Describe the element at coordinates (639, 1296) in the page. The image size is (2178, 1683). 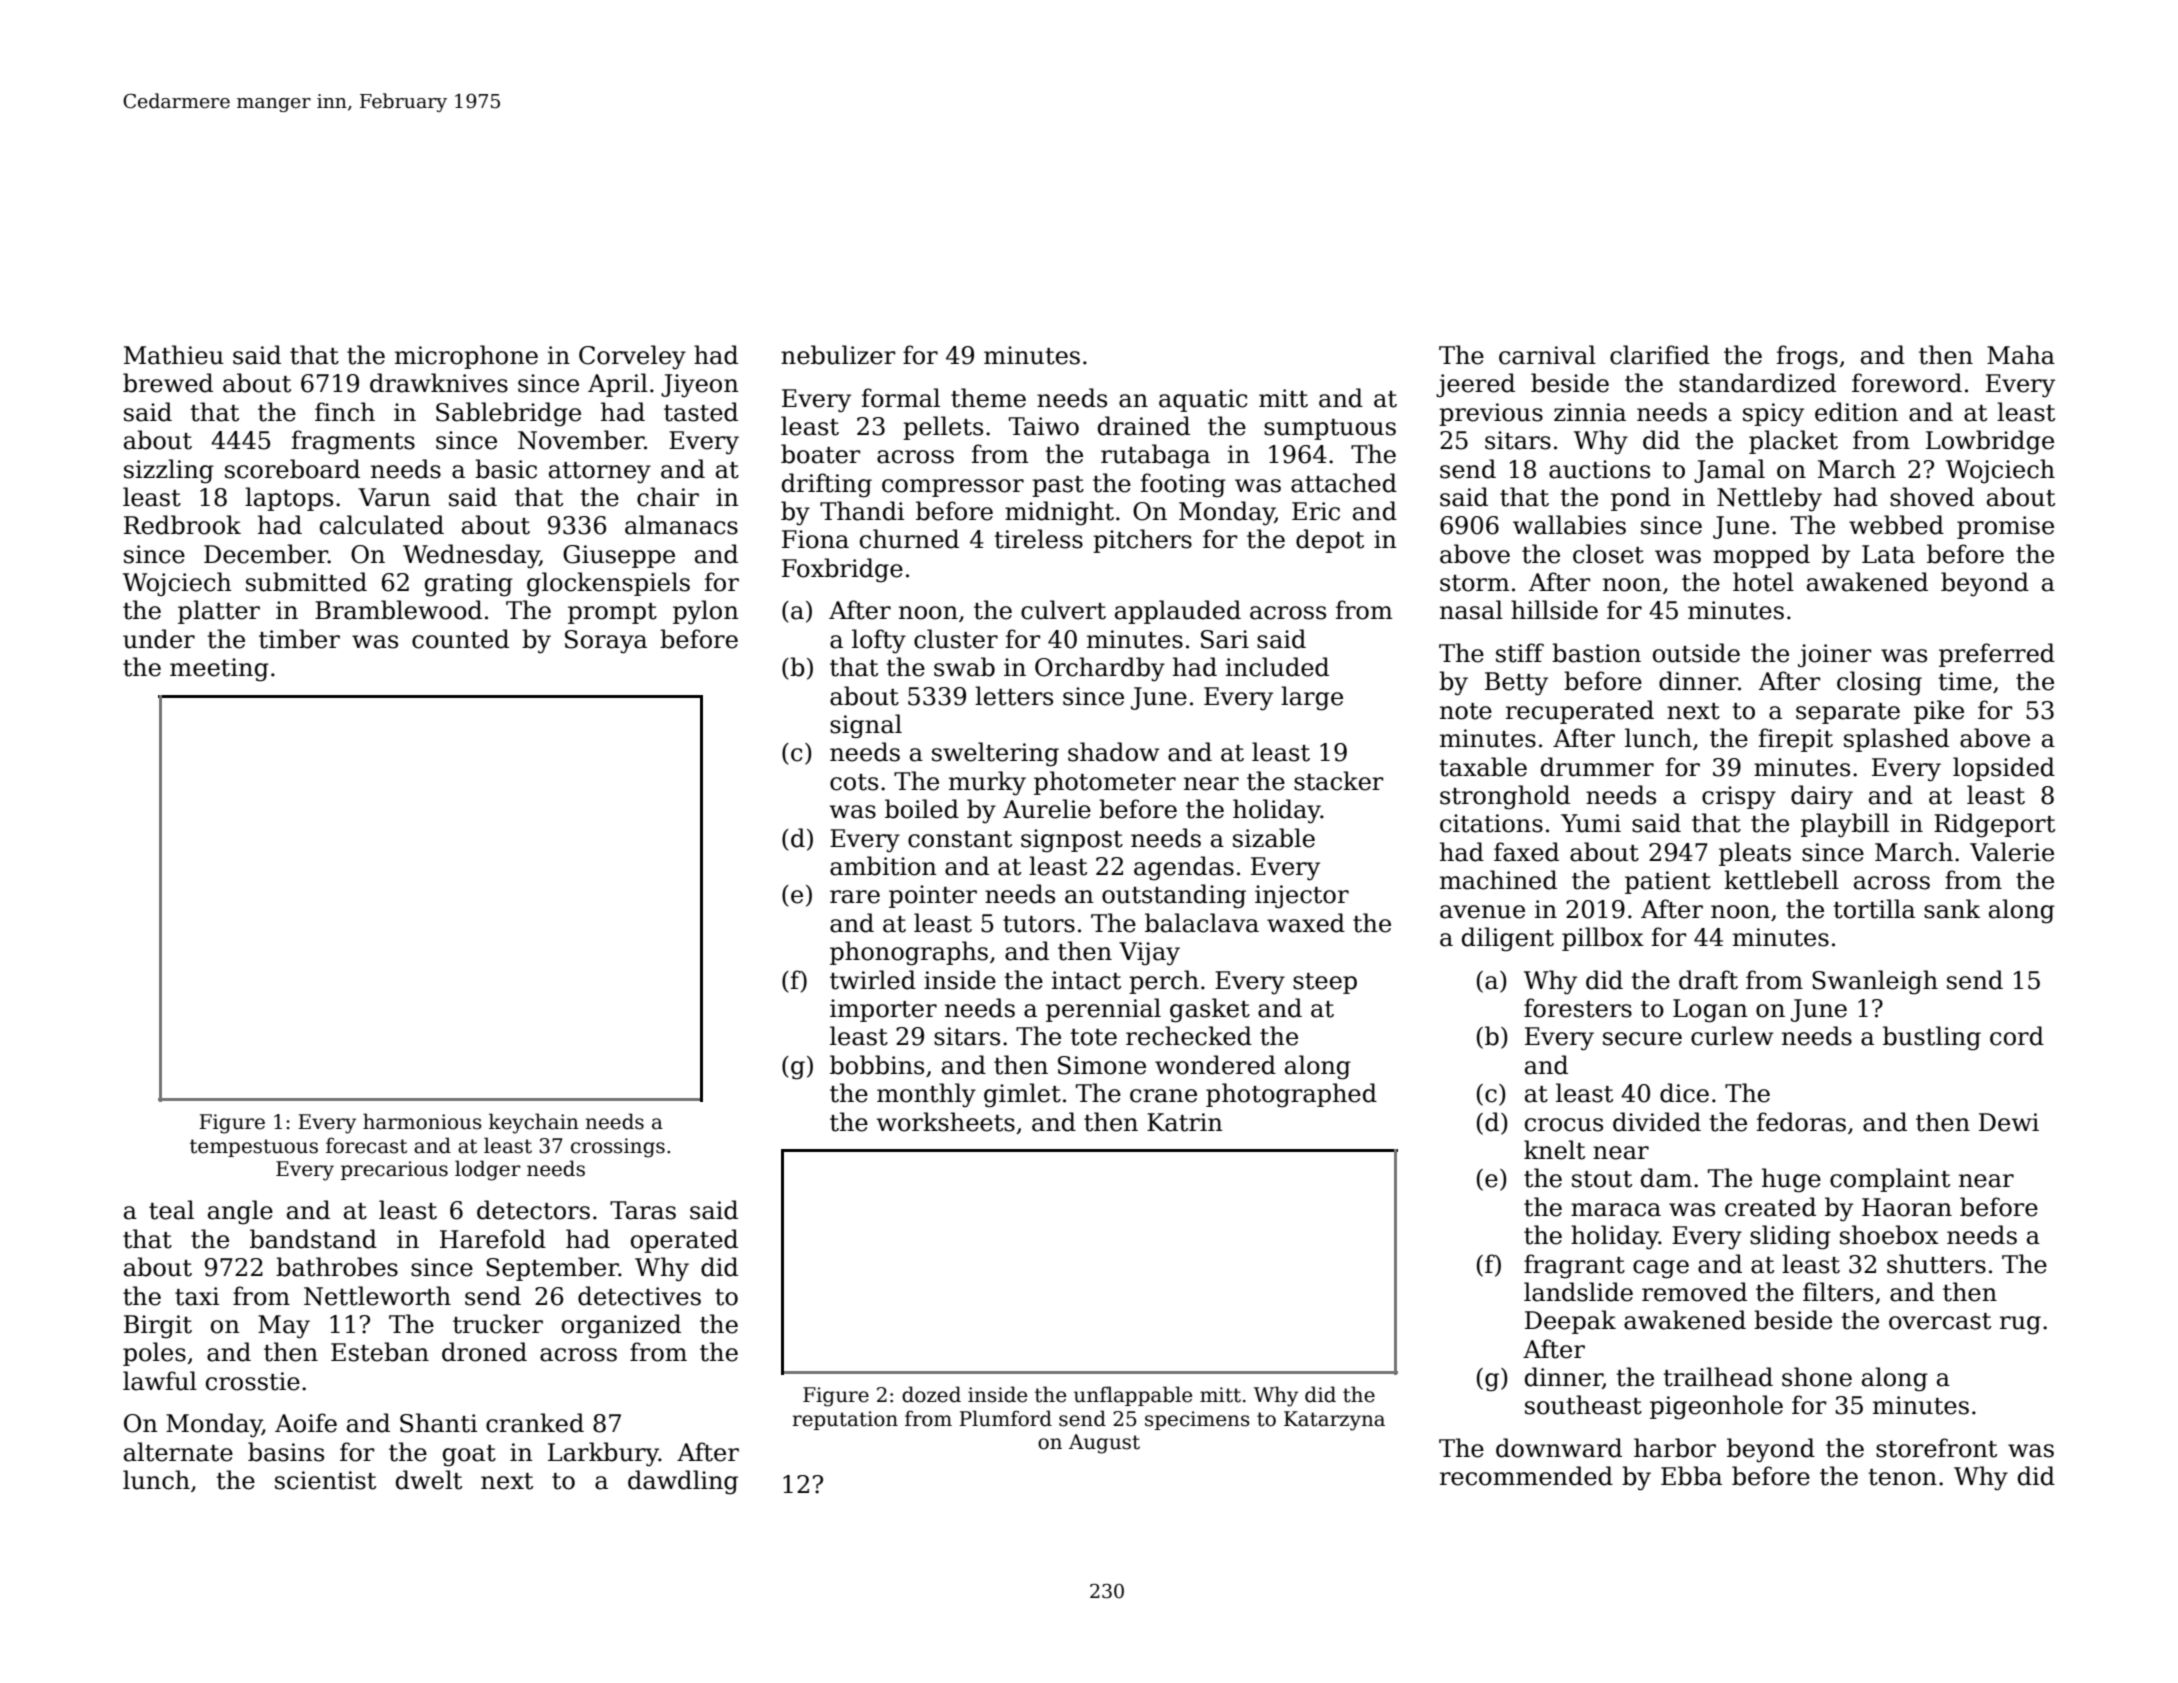
I see `detectives` at that location.
